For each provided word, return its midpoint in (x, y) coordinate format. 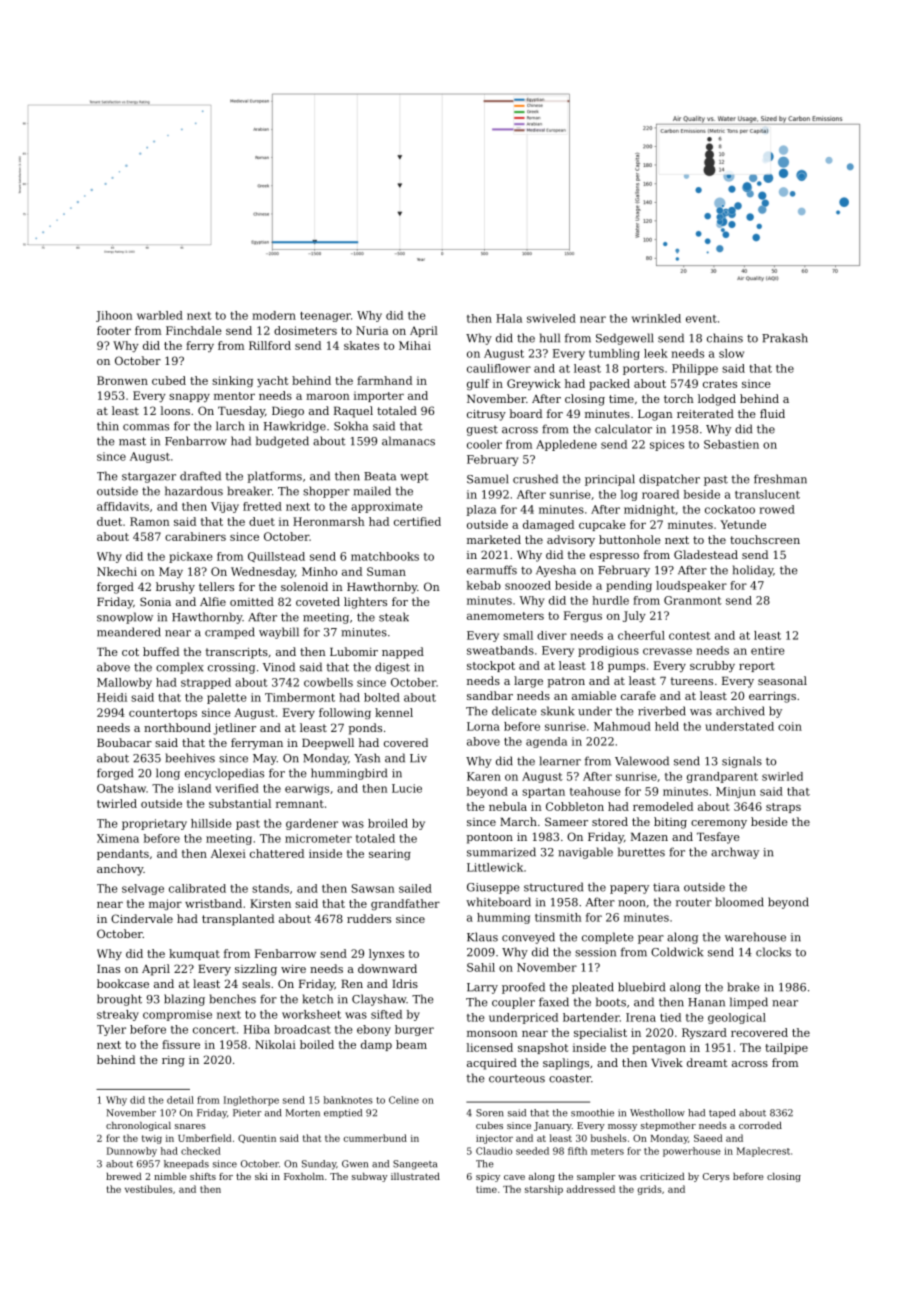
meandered (129, 632)
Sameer (566, 821)
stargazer (149, 477)
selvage (143, 889)
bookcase (123, 983)
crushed (535, 479)
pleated (593, 988)
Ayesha (556, 571)
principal (610, 480)
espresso (614, 557)
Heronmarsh (329, 521)
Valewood (642, 761)
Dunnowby (132, 1152)
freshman (780, 479)
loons (175, 410)
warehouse (755, 937)
